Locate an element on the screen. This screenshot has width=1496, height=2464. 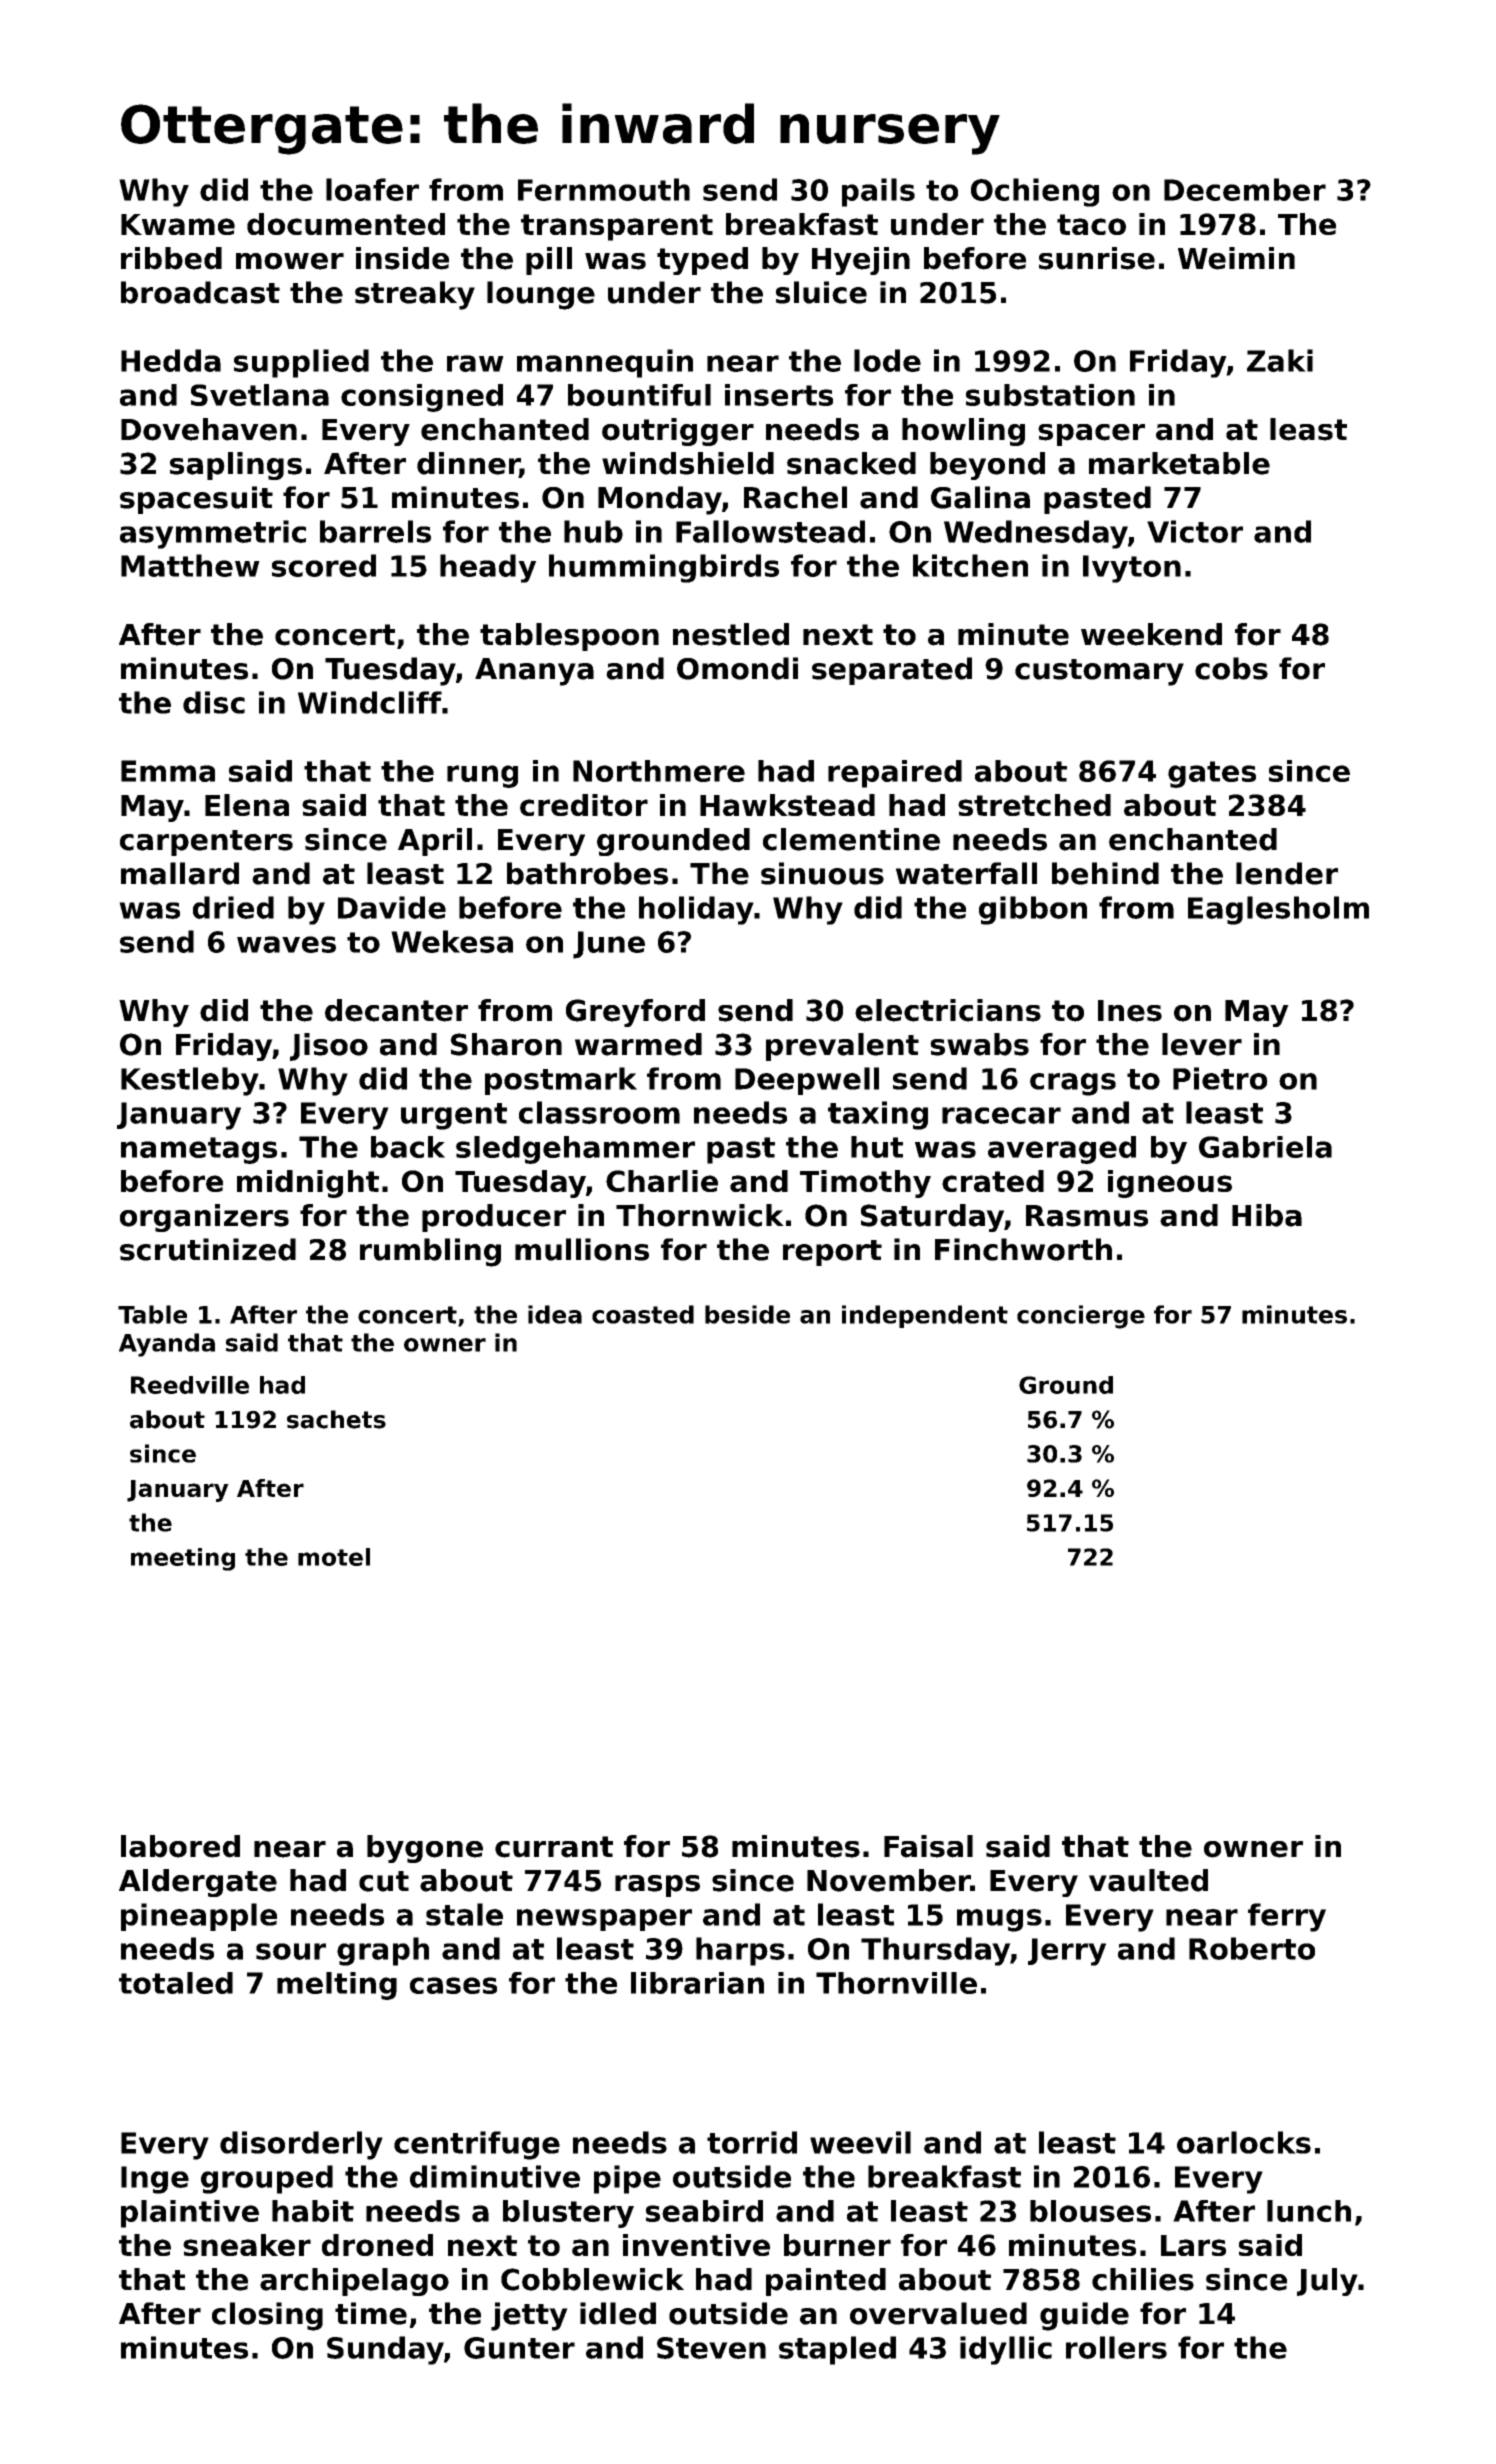
Northmere is located at coordinates (659, 771).
